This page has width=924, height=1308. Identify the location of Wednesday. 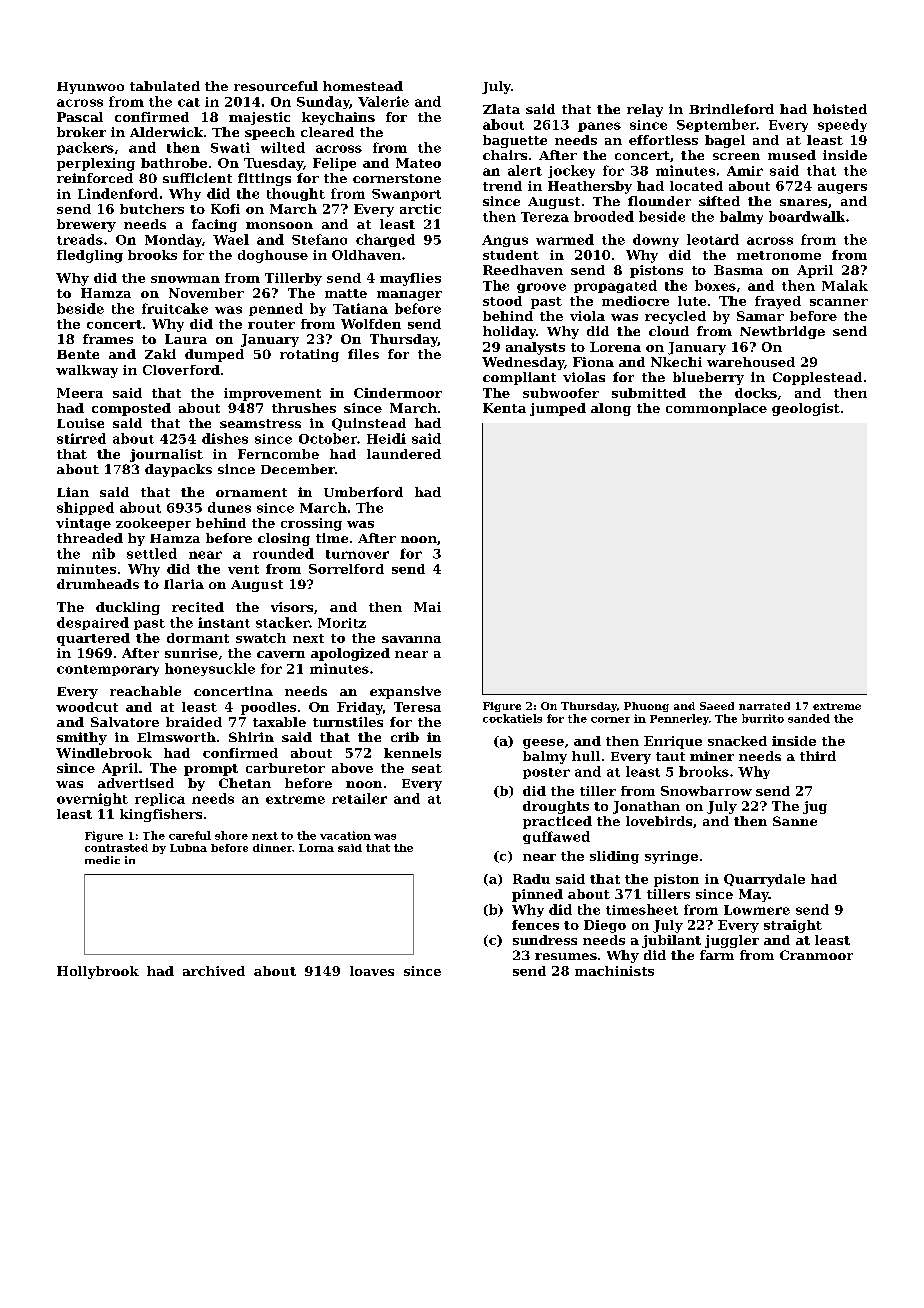
(523, 363).
